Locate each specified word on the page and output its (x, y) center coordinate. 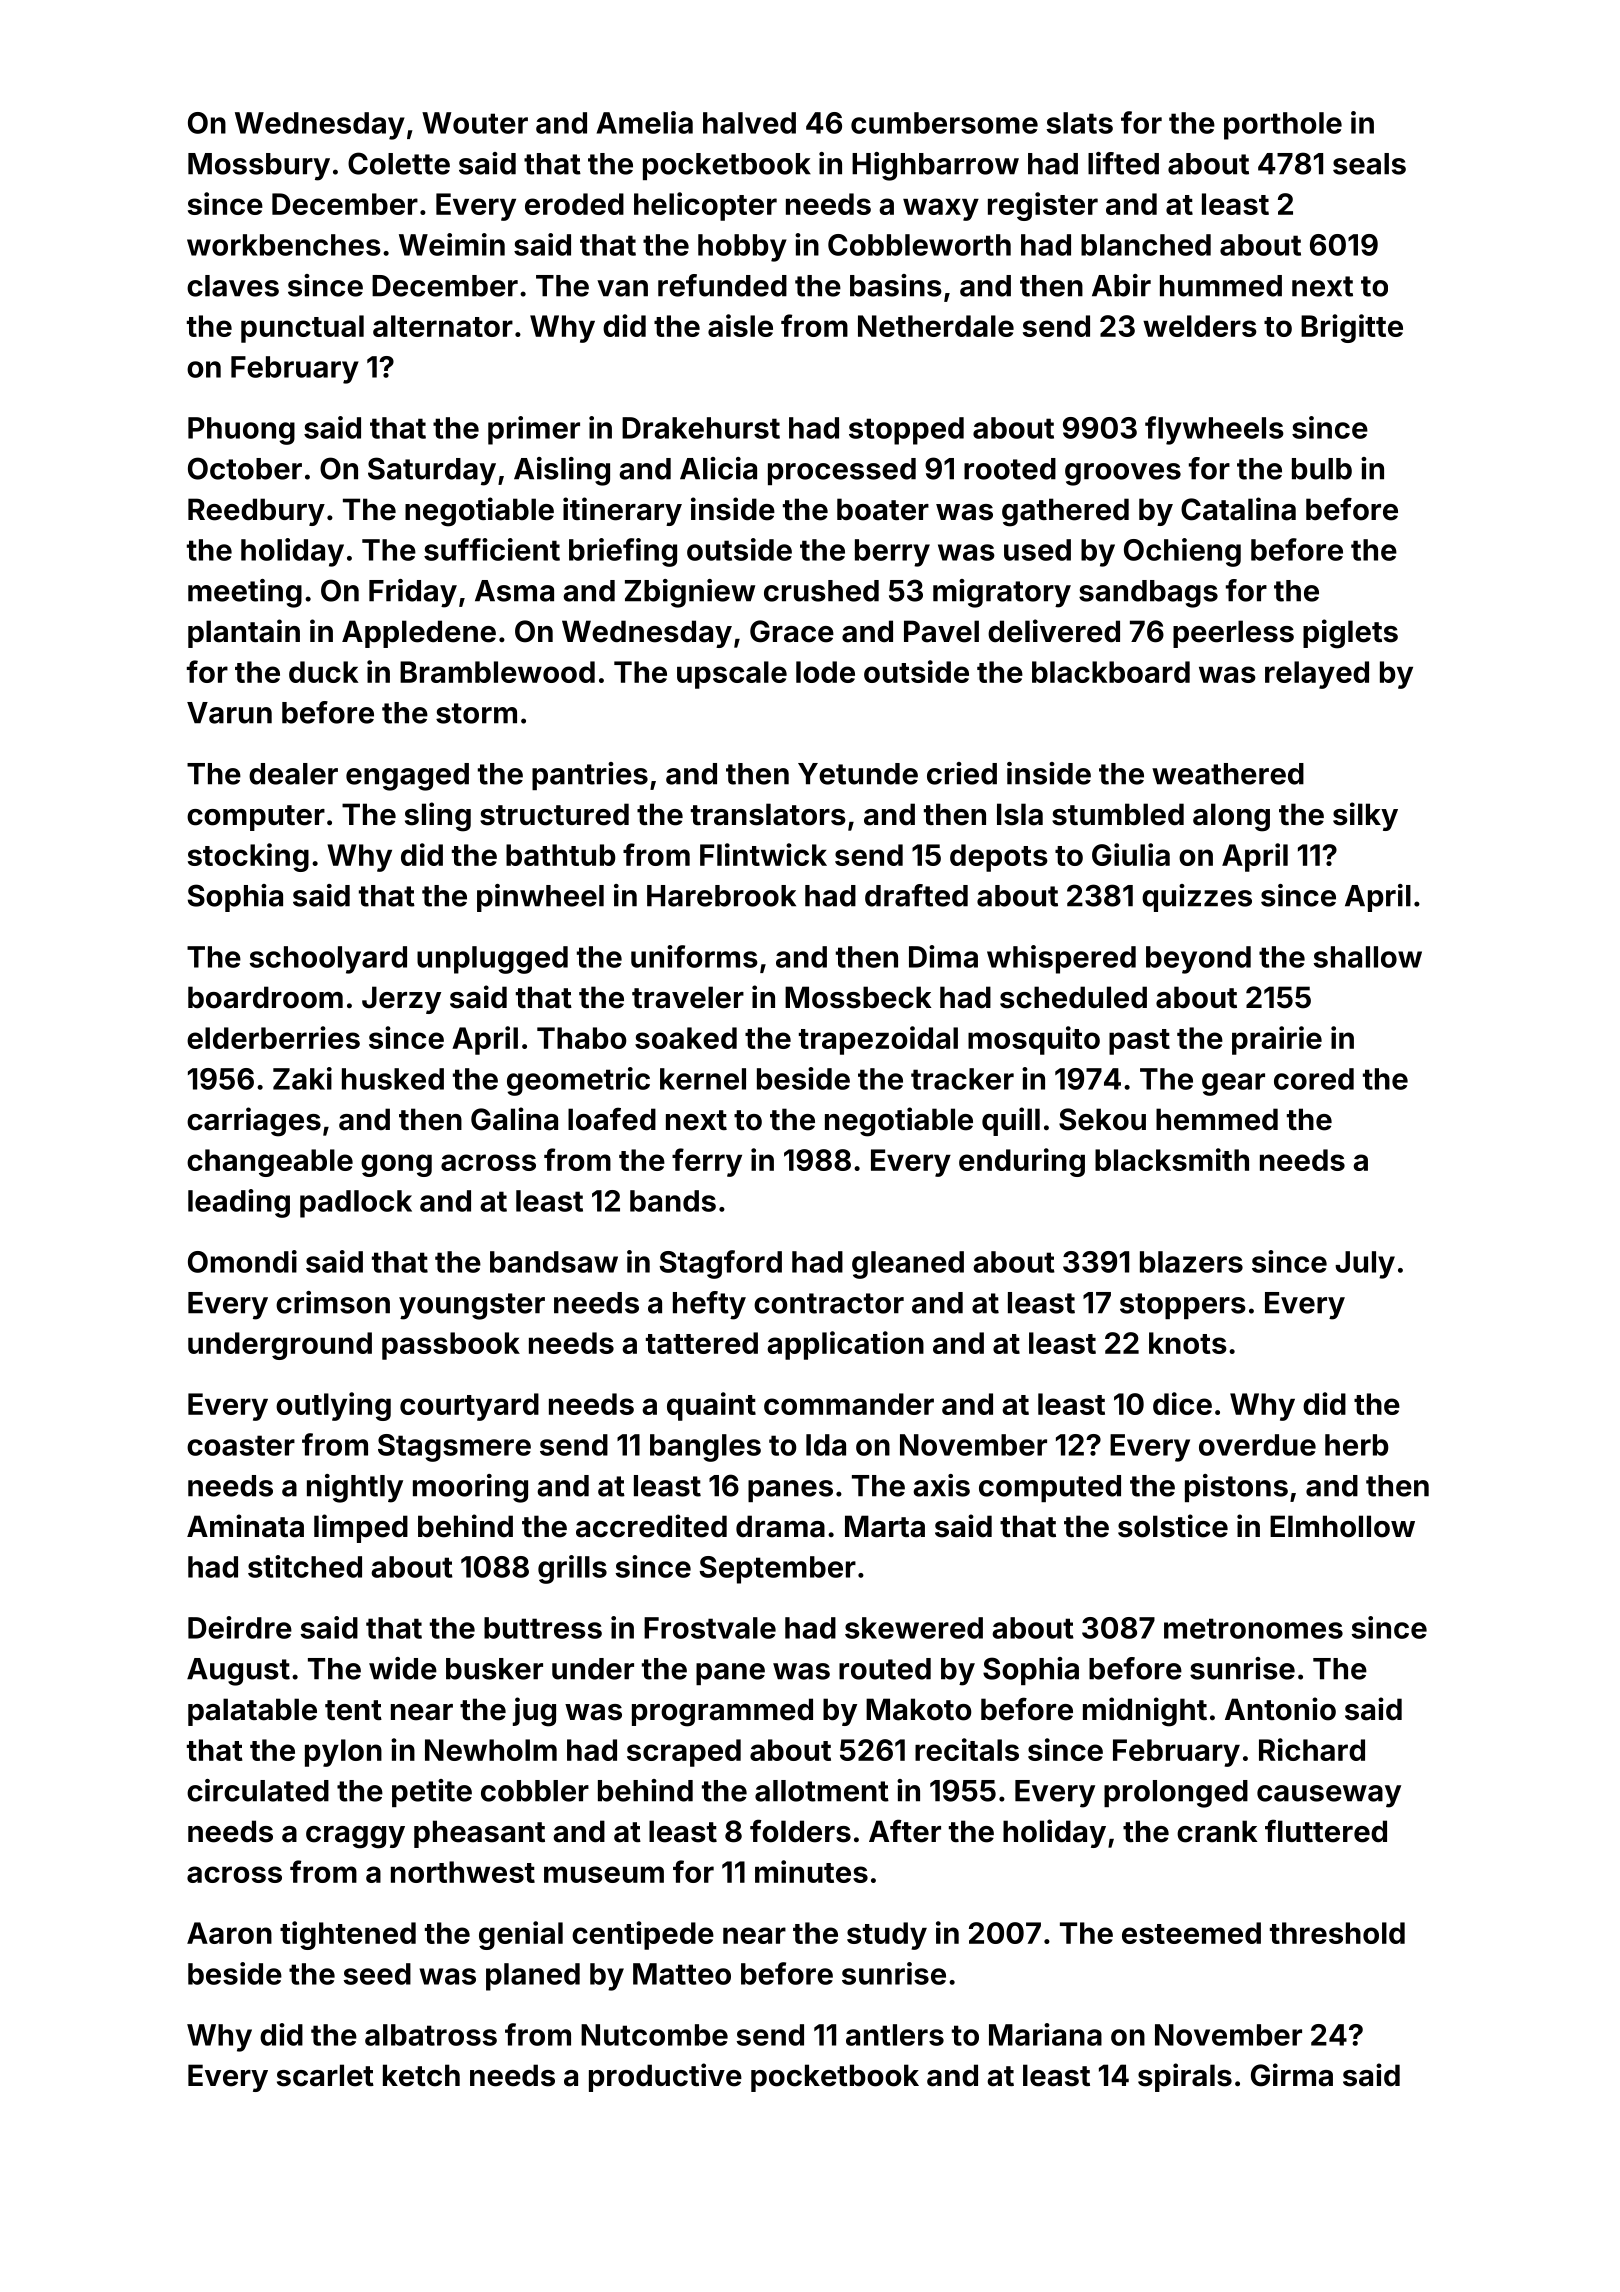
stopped (906, 431)
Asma (514, 591)
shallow (1367, 957)
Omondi (242, 1261)
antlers (895, 2035)
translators (768, 814)
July (1365, 1265)
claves (233, 286)
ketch (421, 2075)
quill (1011, 1121)
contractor (829, 1303)
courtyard (469, 1407)
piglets (1350, 634)
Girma (1292, 2075)
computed (1050, 1488)
